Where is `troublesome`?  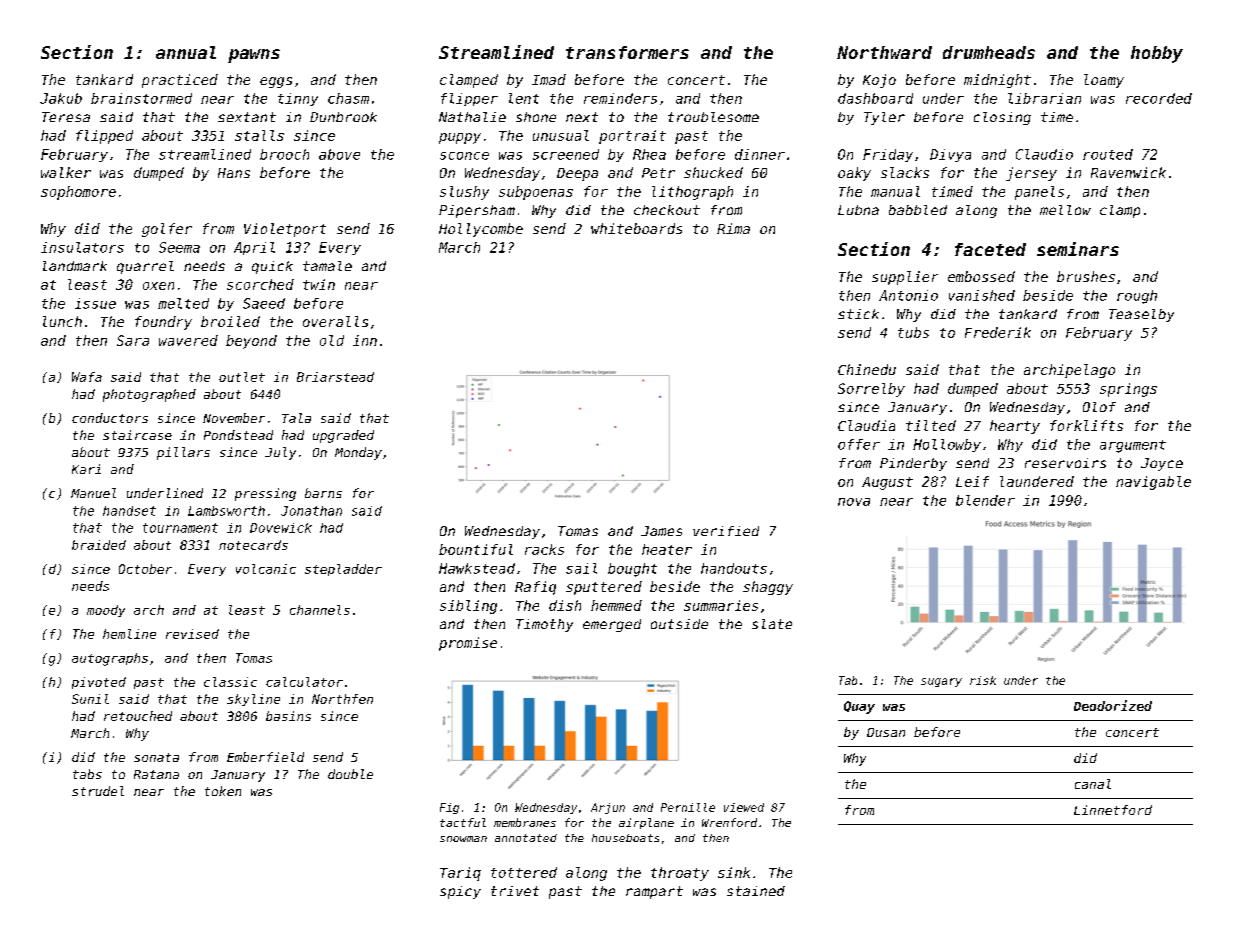 troublesome is located at coordinates (713, 117).
